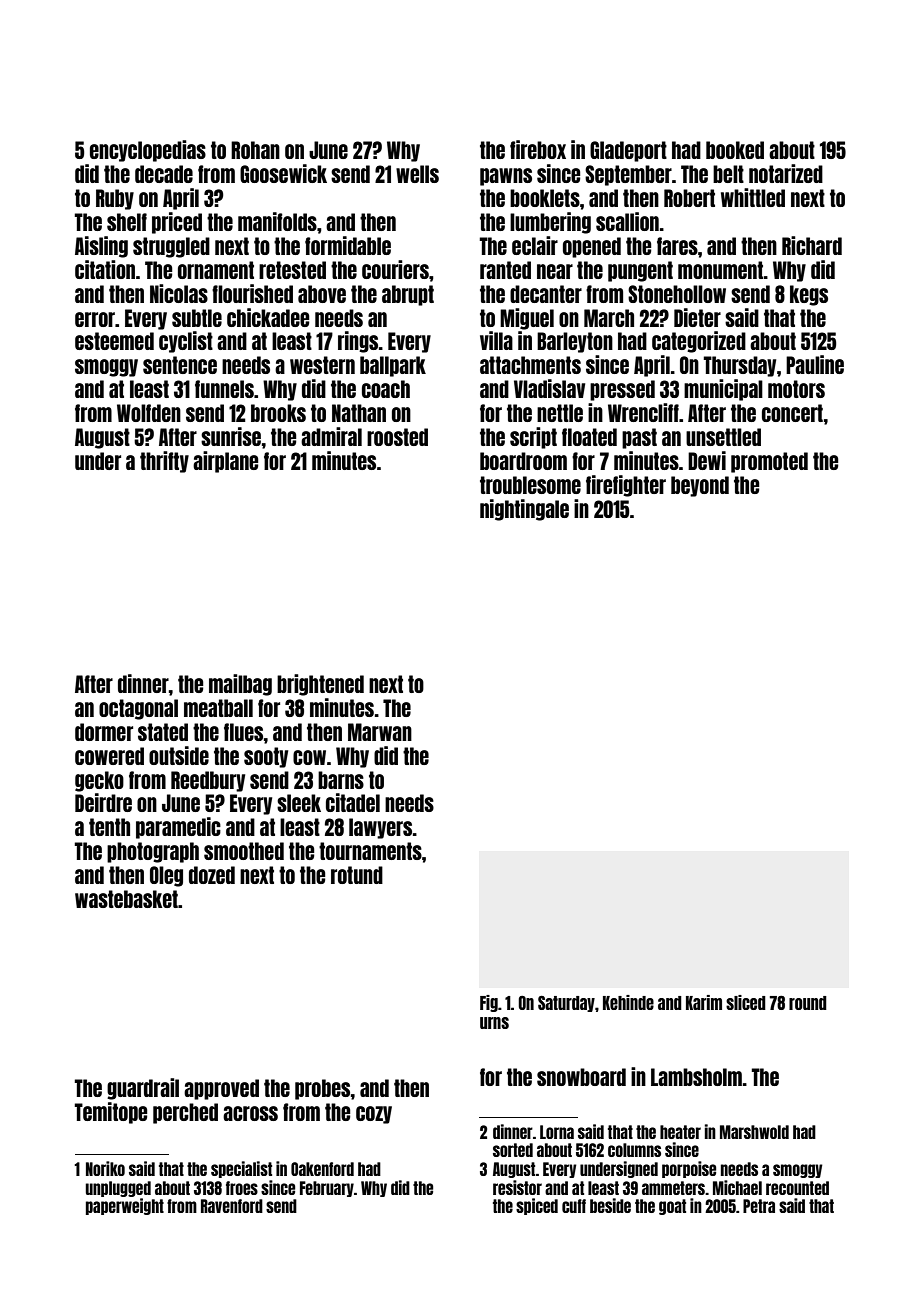 The height and width of the screenshot is (1314, 924). I want to click on perched, so click(185, 1113).
